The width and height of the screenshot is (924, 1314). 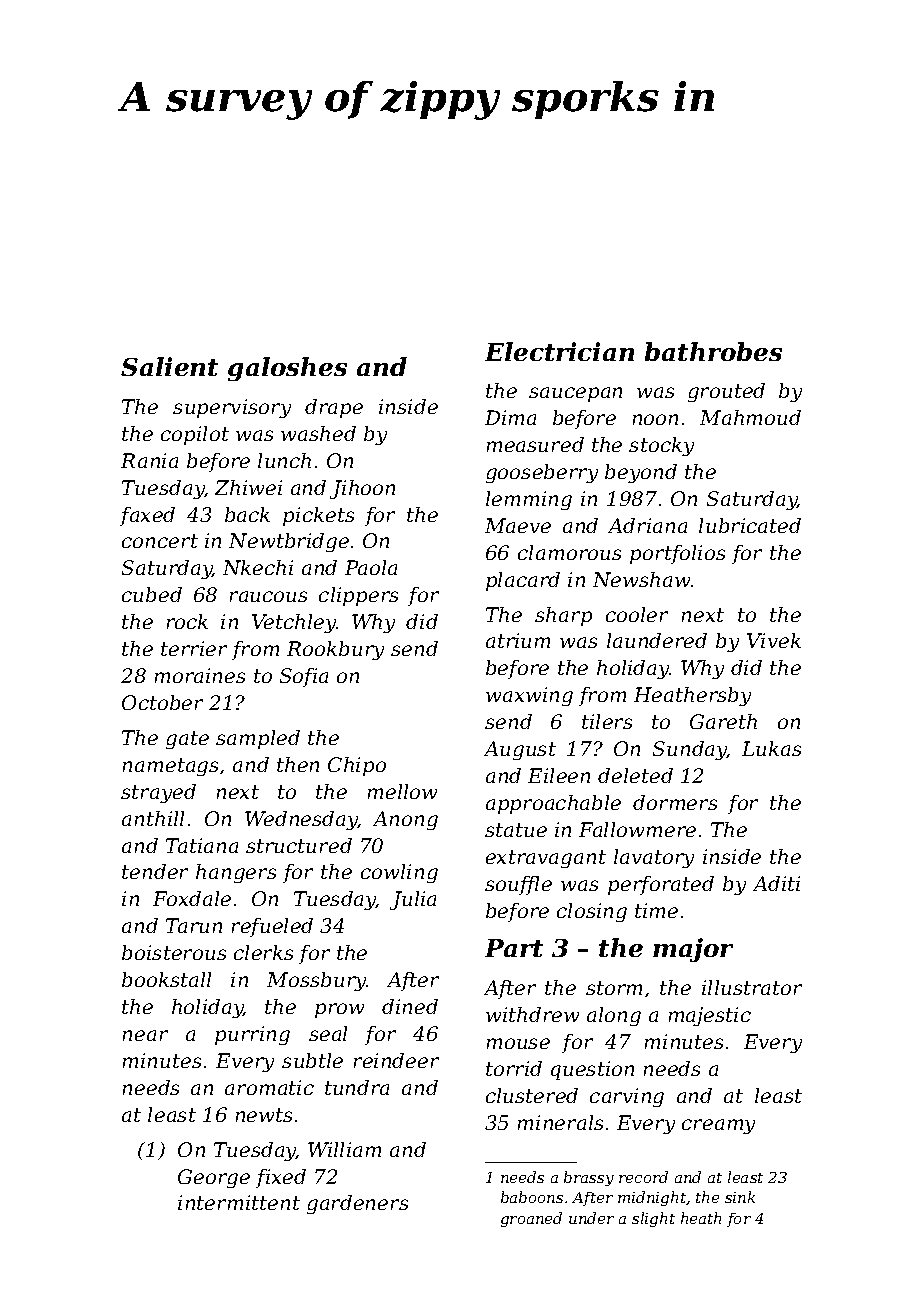 I want to click on lemming, so click(x=529, y=500).
